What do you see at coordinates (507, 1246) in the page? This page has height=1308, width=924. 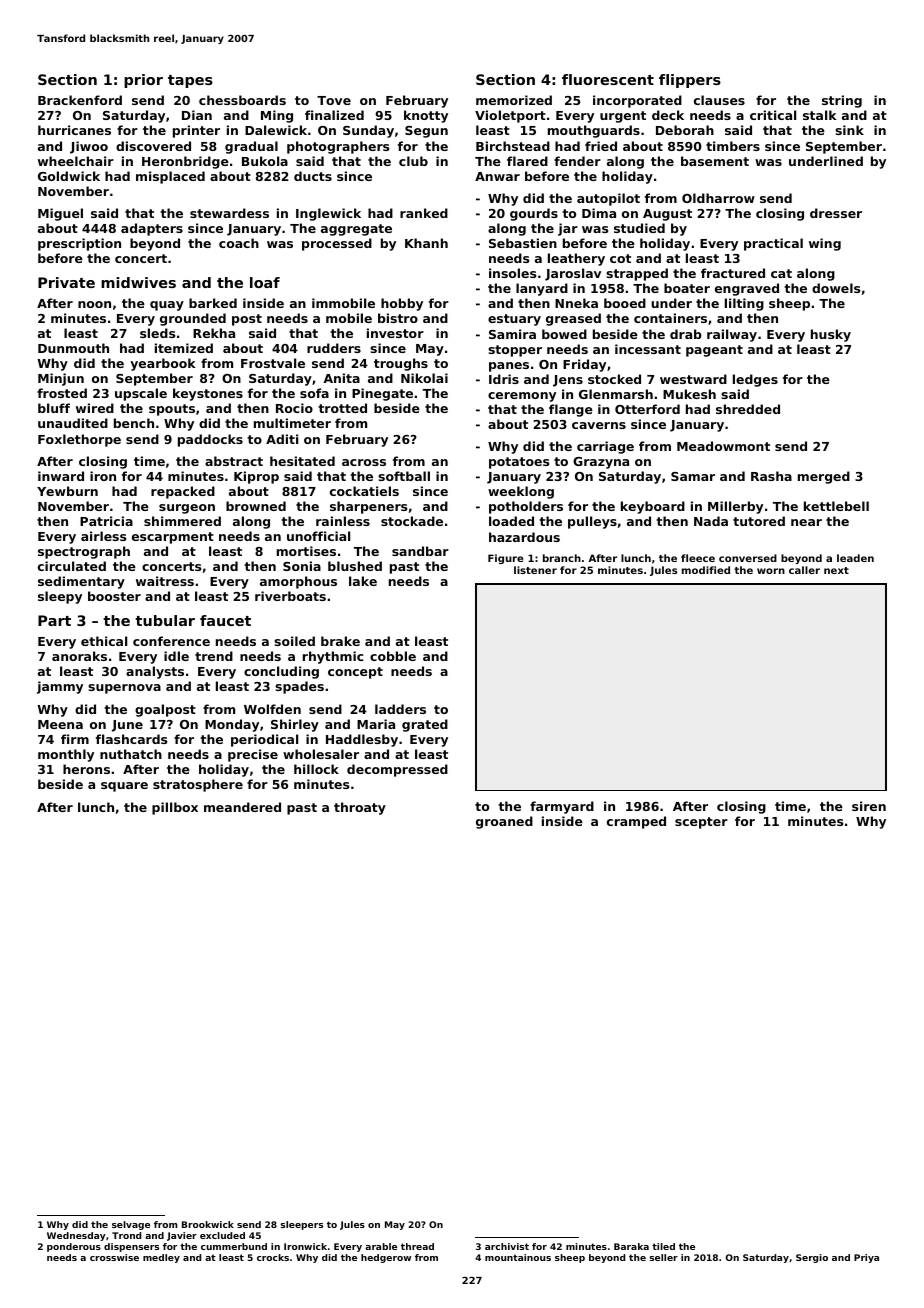 I see `archivist` at bounding box center [507, 1246].
